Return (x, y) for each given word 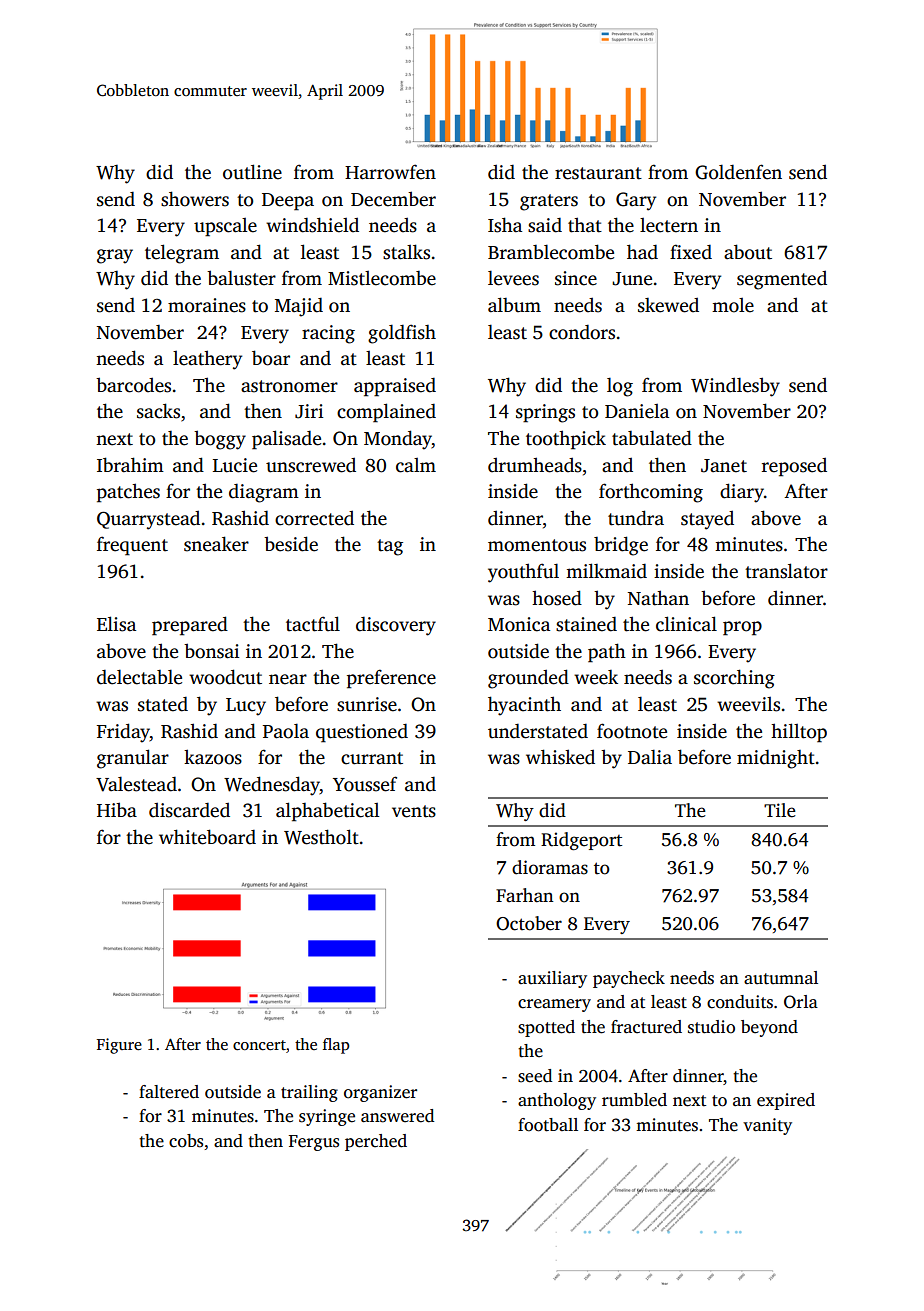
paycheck (629, 979)
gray (115, 256)
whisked (560, 757)
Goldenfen (738, 172)
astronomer (289, 386)
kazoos (213, 757)
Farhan (525, 895)
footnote (632, 731)
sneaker (216, 544)
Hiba (117, 809)
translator (786, 571)
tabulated (652, 438)
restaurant (598, 173)
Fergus (314, 1143)
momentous (537, 545)
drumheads (535, 465)
